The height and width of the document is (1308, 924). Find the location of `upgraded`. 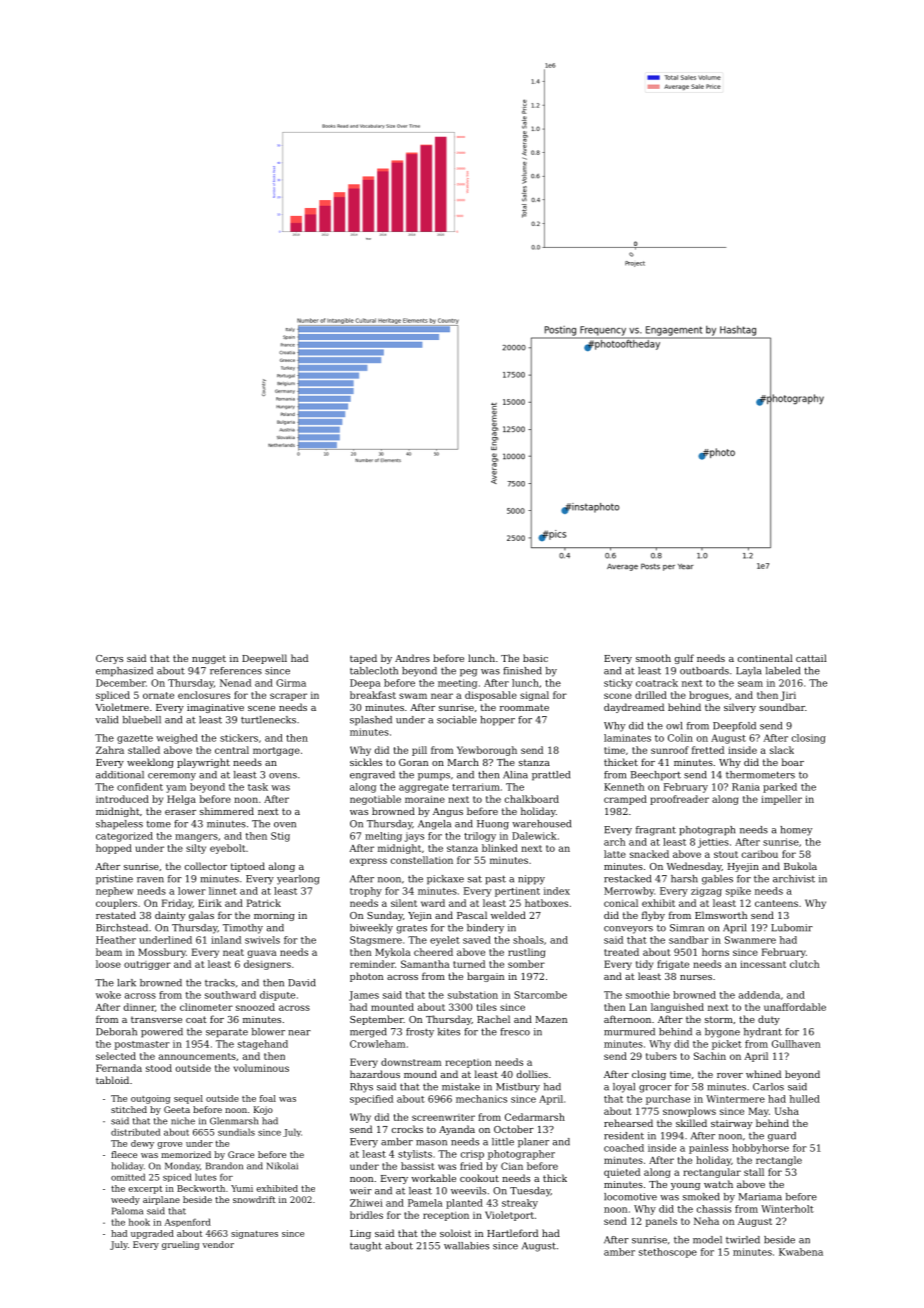

upgraded is located at coordinates (152, 1234).
